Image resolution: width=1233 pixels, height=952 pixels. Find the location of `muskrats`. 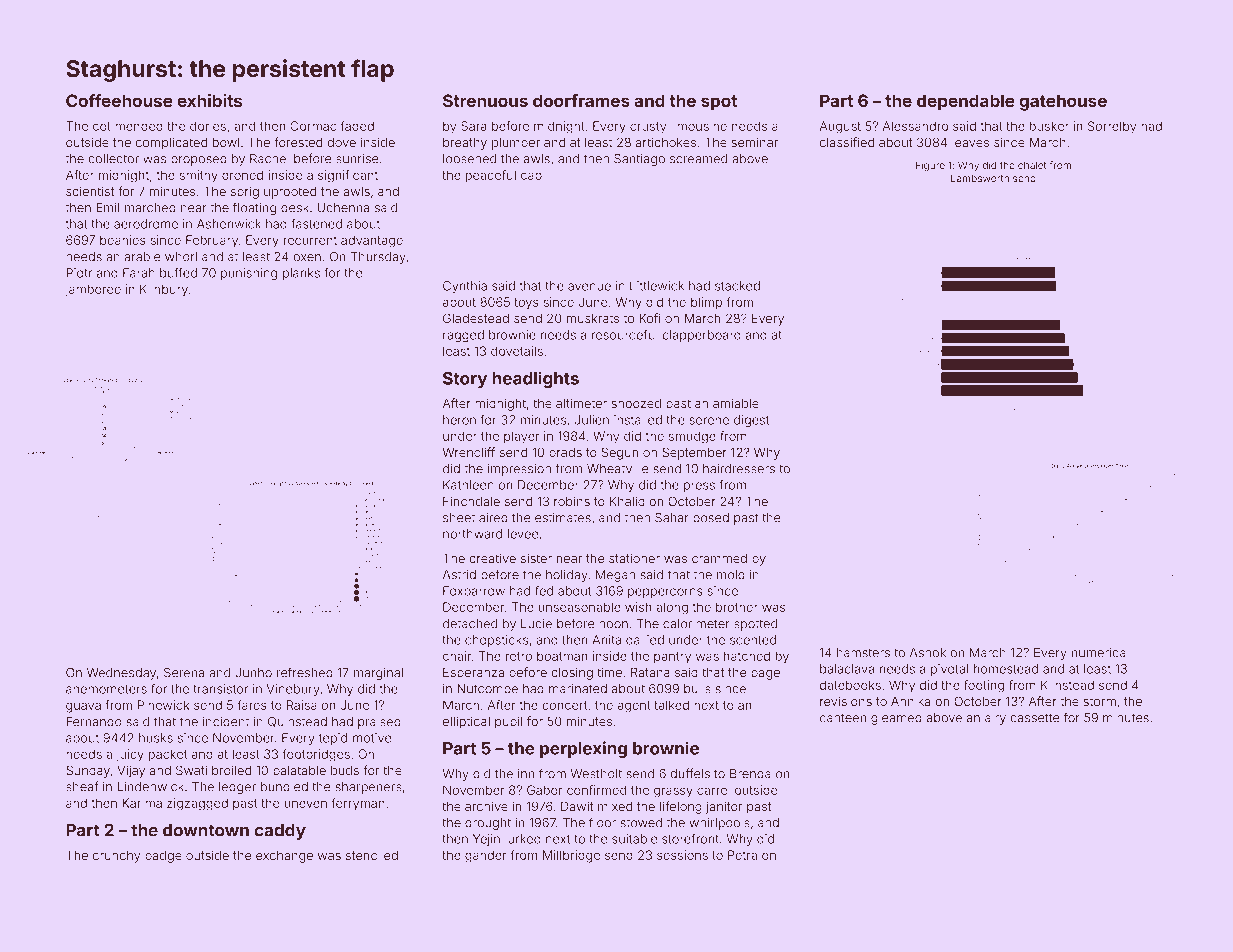

muskrats is located at coordinates (593, 318).
